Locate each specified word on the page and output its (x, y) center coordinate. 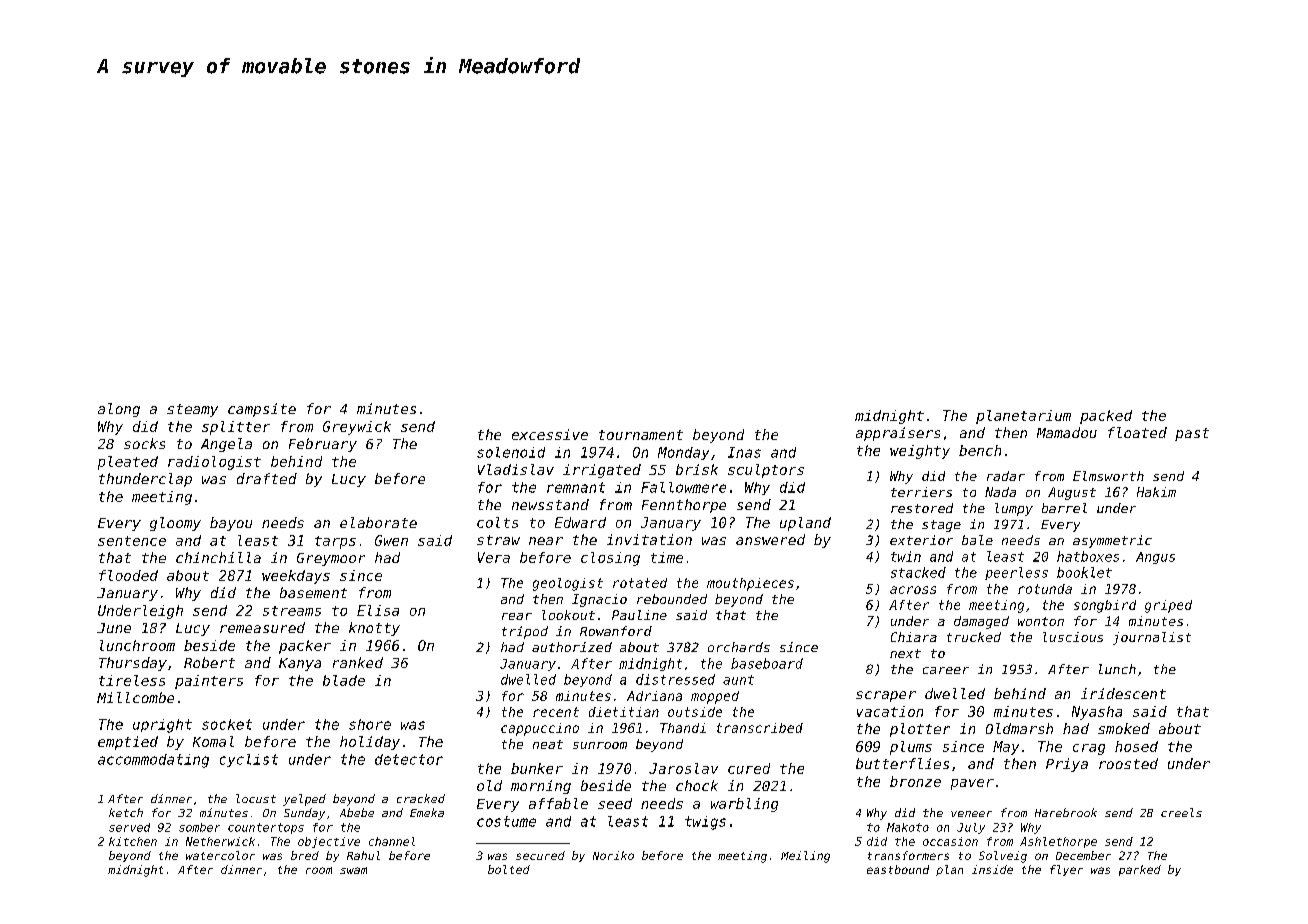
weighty (920, 452)
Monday (683, 453)
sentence (132, 541)
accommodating (153, 761)
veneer (971, 814)
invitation (649, 539)
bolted (509, 869)
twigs (705, 823)
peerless (1016, 573)
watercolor (220, 855)
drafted (267, 478)
